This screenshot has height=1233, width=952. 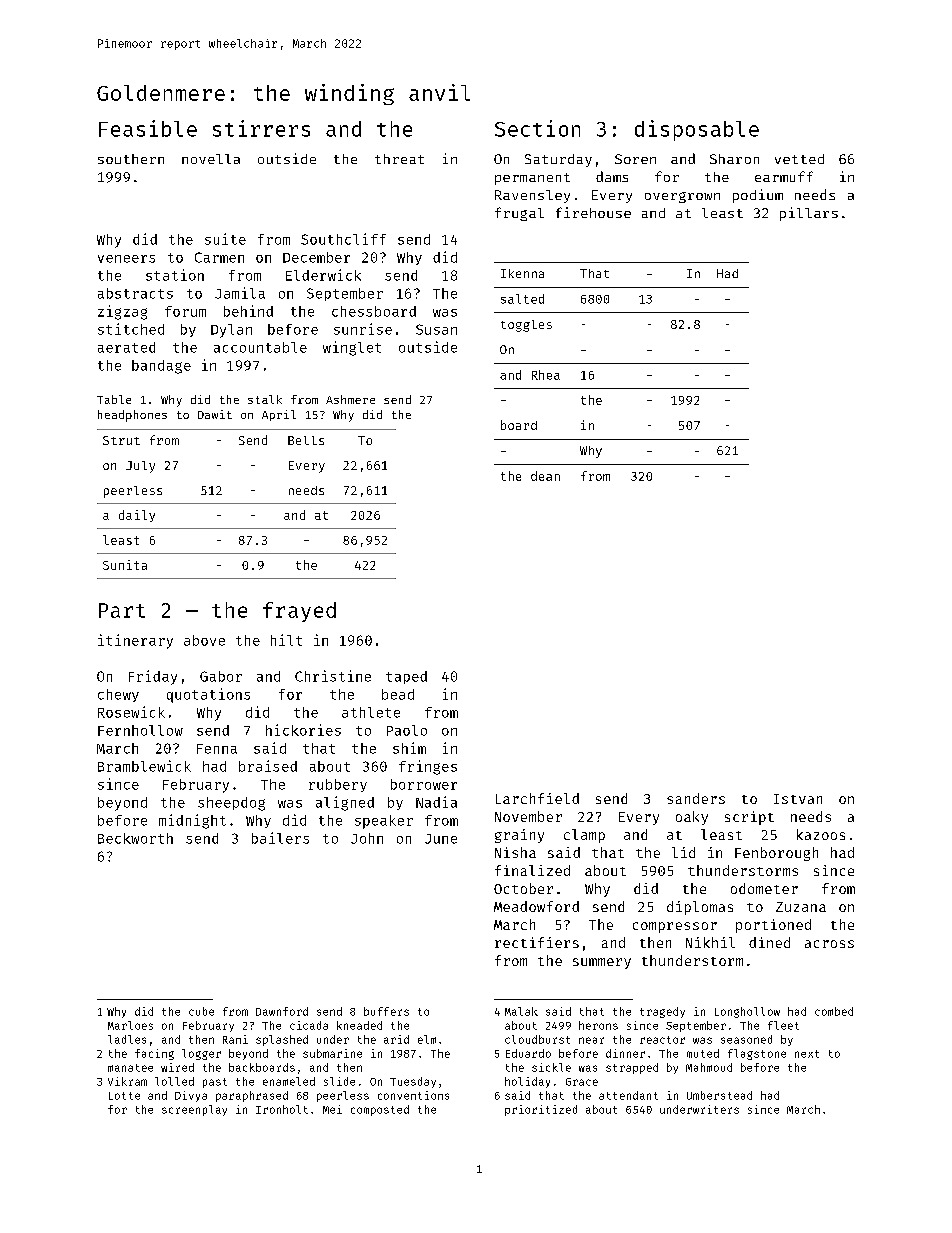 What do you see at coordinates (148, 128) in the screenshot?
I see `Feasible` at bounding box center [148, 128].
